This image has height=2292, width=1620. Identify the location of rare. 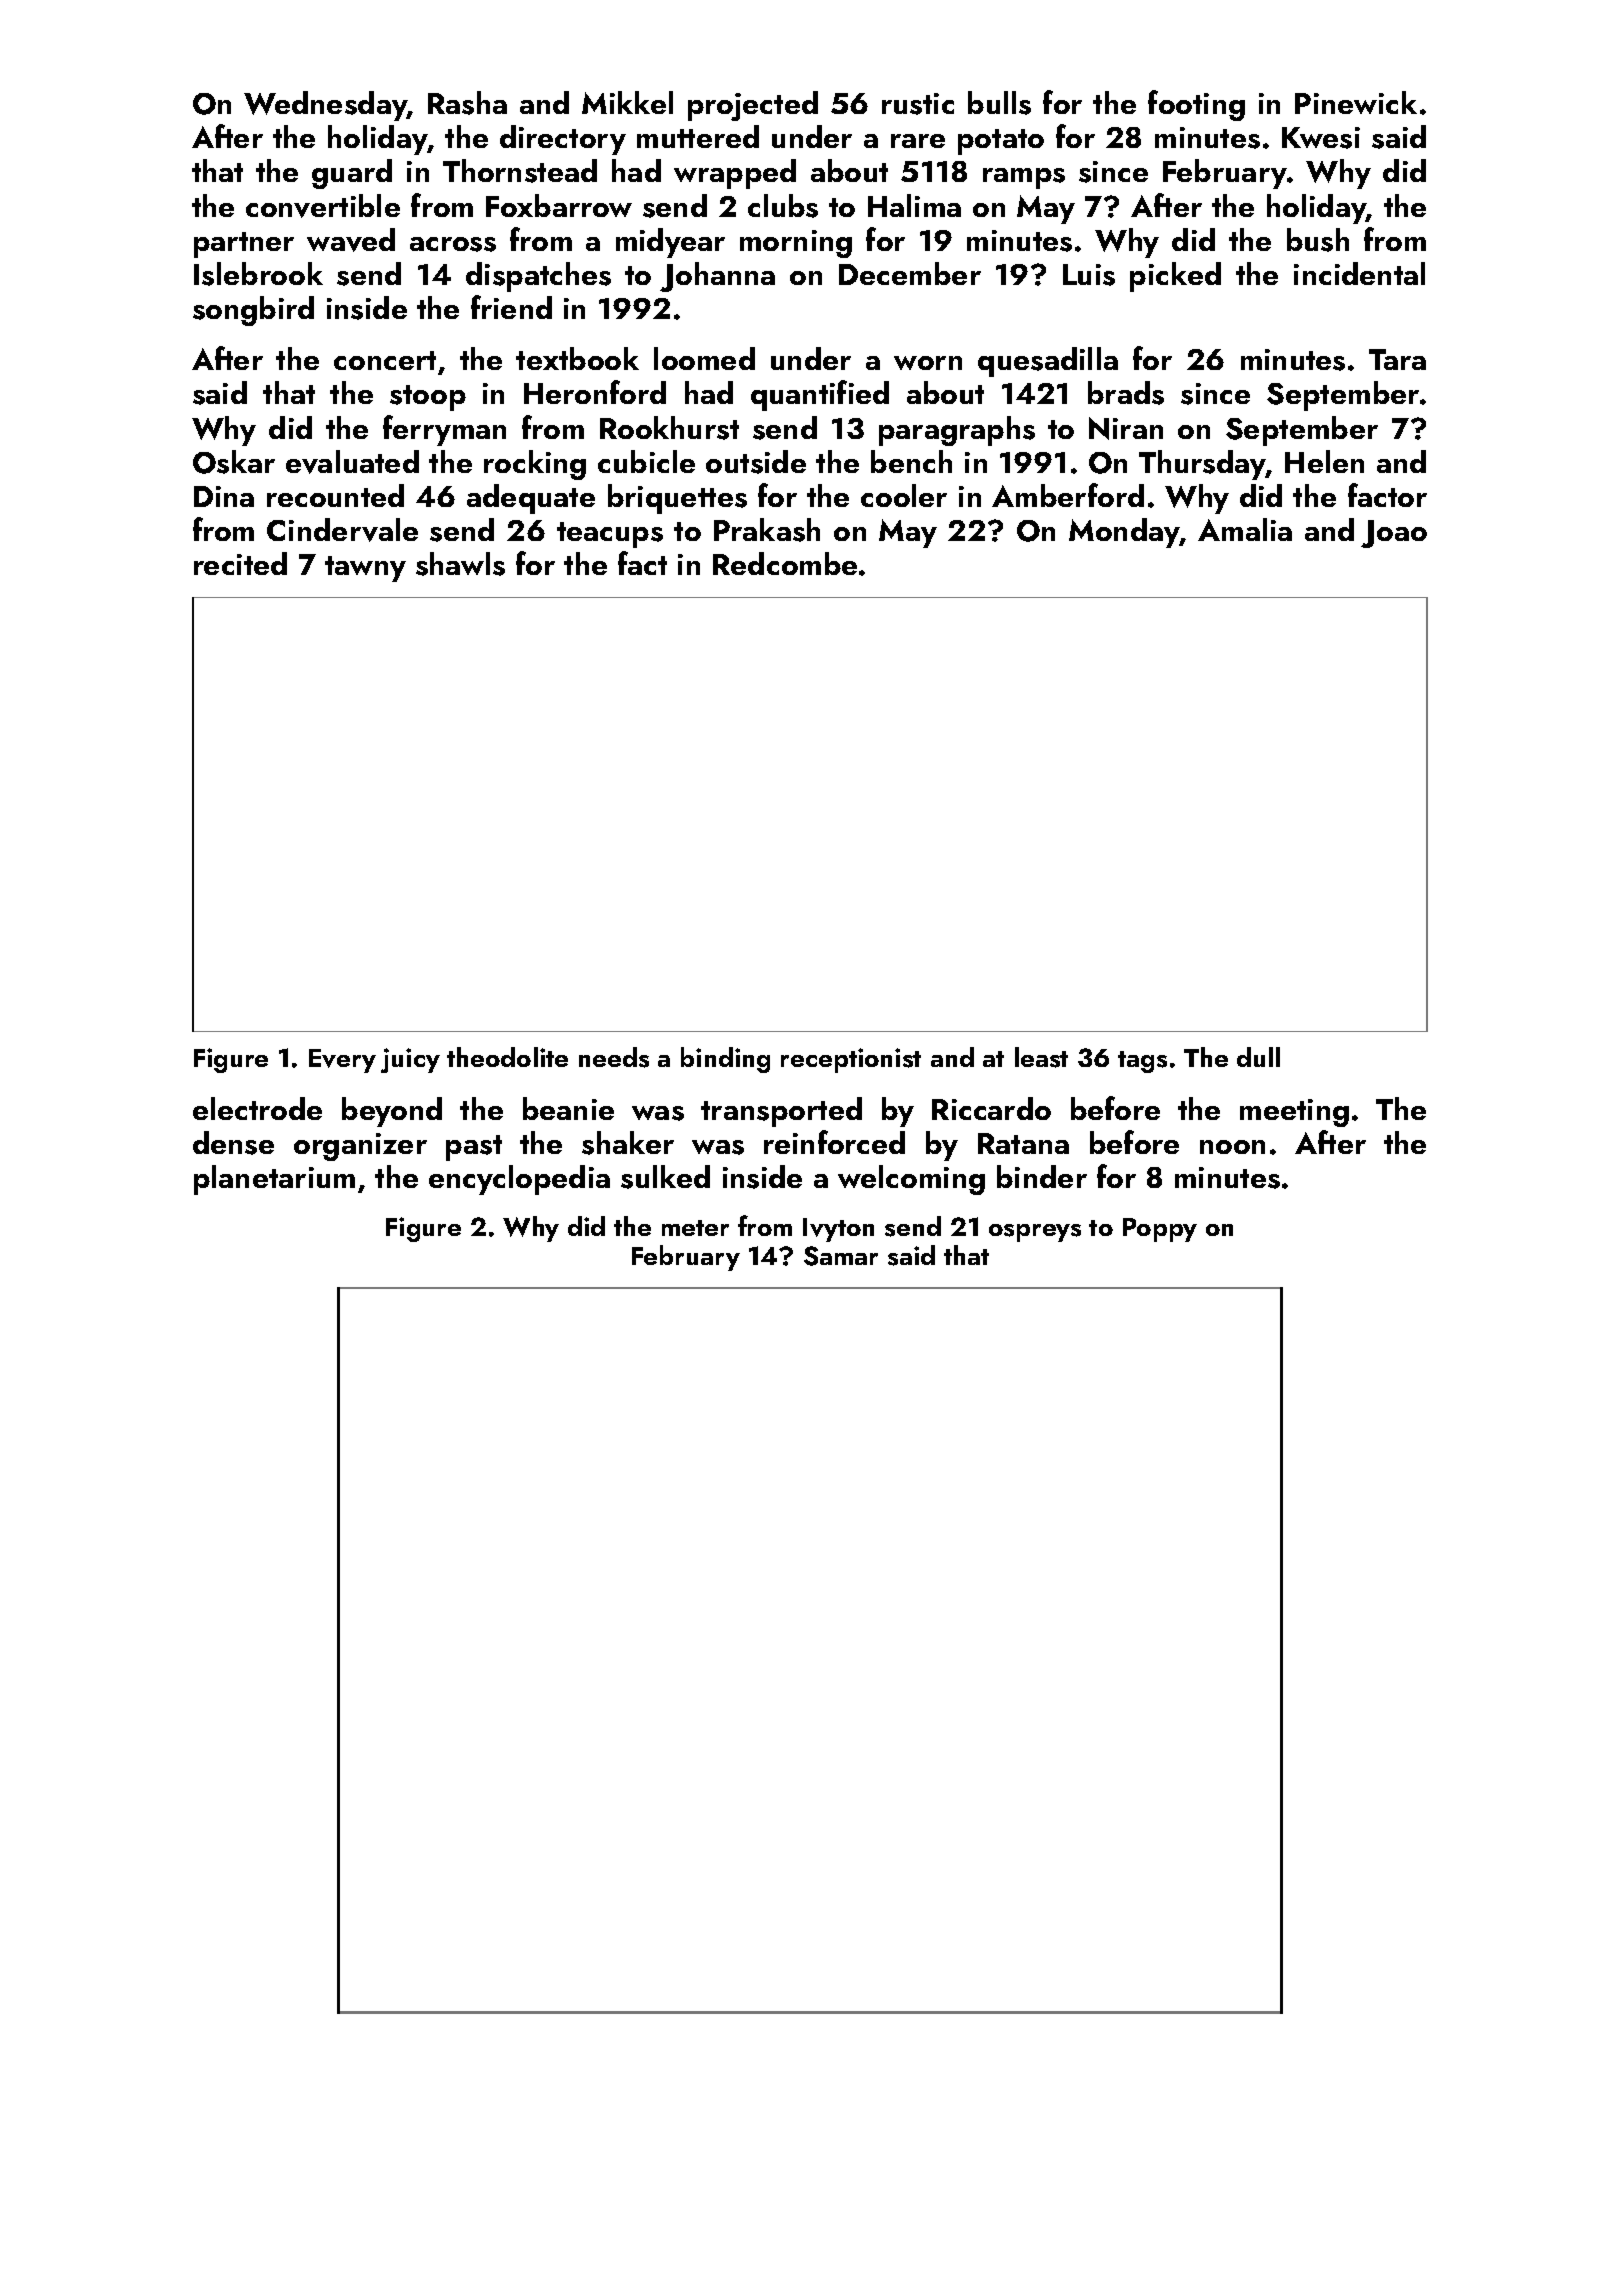
(918, 141).
